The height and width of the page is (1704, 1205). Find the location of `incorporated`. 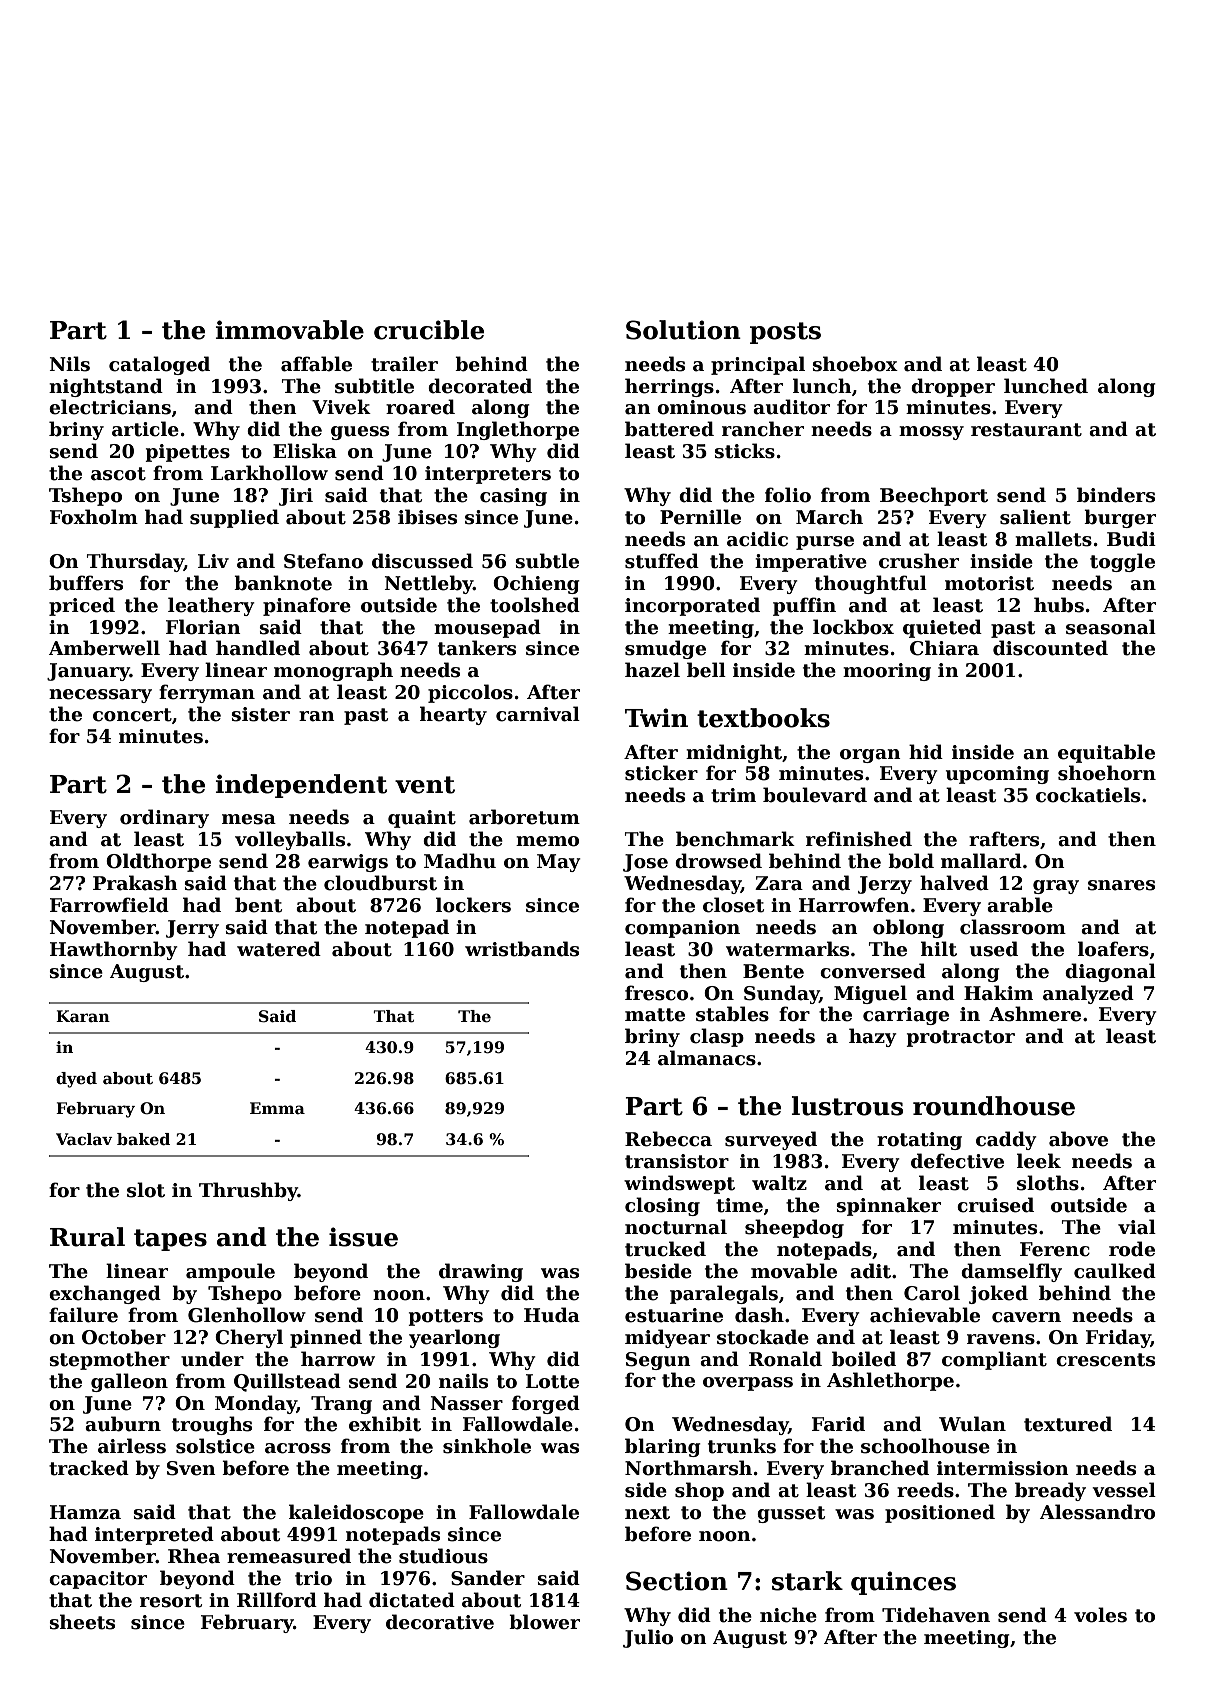

incorporated is located at coordinates (692, 606).
